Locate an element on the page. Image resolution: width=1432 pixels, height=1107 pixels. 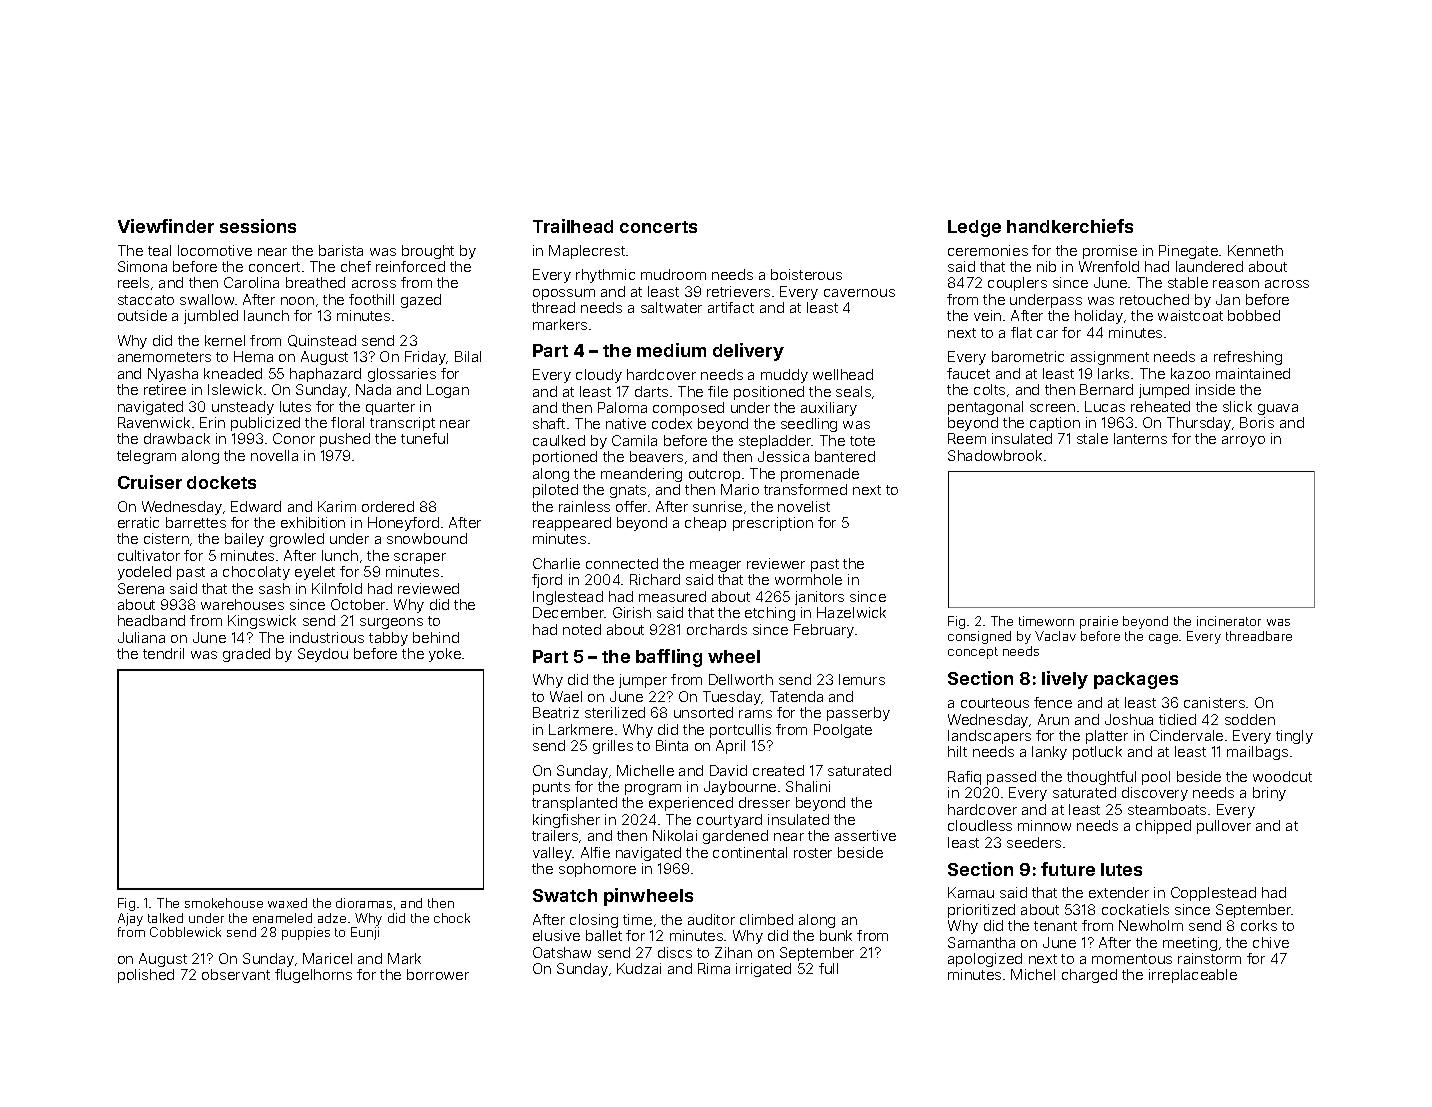
fence is located at coordinates (1053, 702).
